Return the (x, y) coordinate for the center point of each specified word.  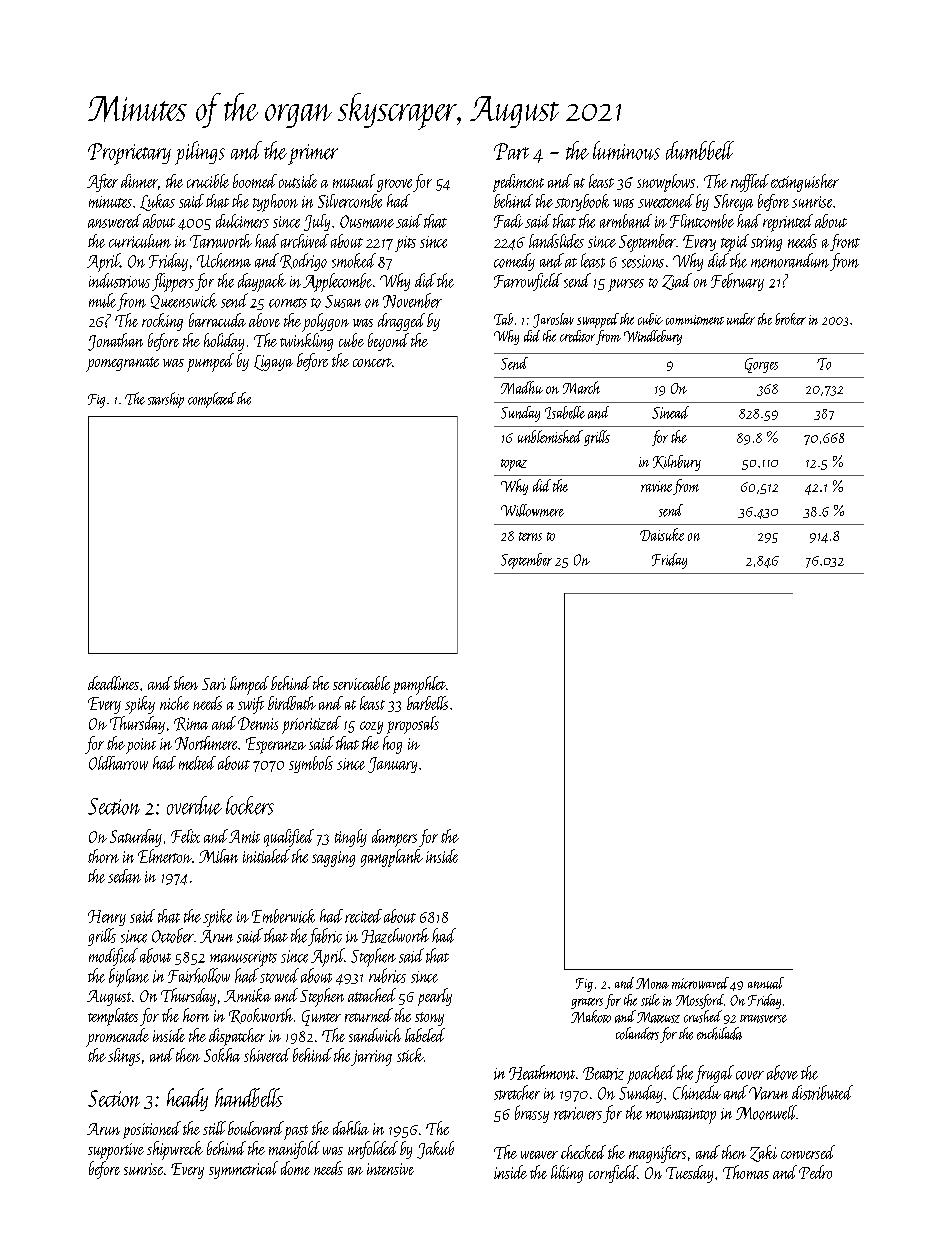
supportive (116, 1151)
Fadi (508, 221)
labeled (425, 1035)
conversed (808, 1152)
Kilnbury (677, 463)
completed (212, 400)
